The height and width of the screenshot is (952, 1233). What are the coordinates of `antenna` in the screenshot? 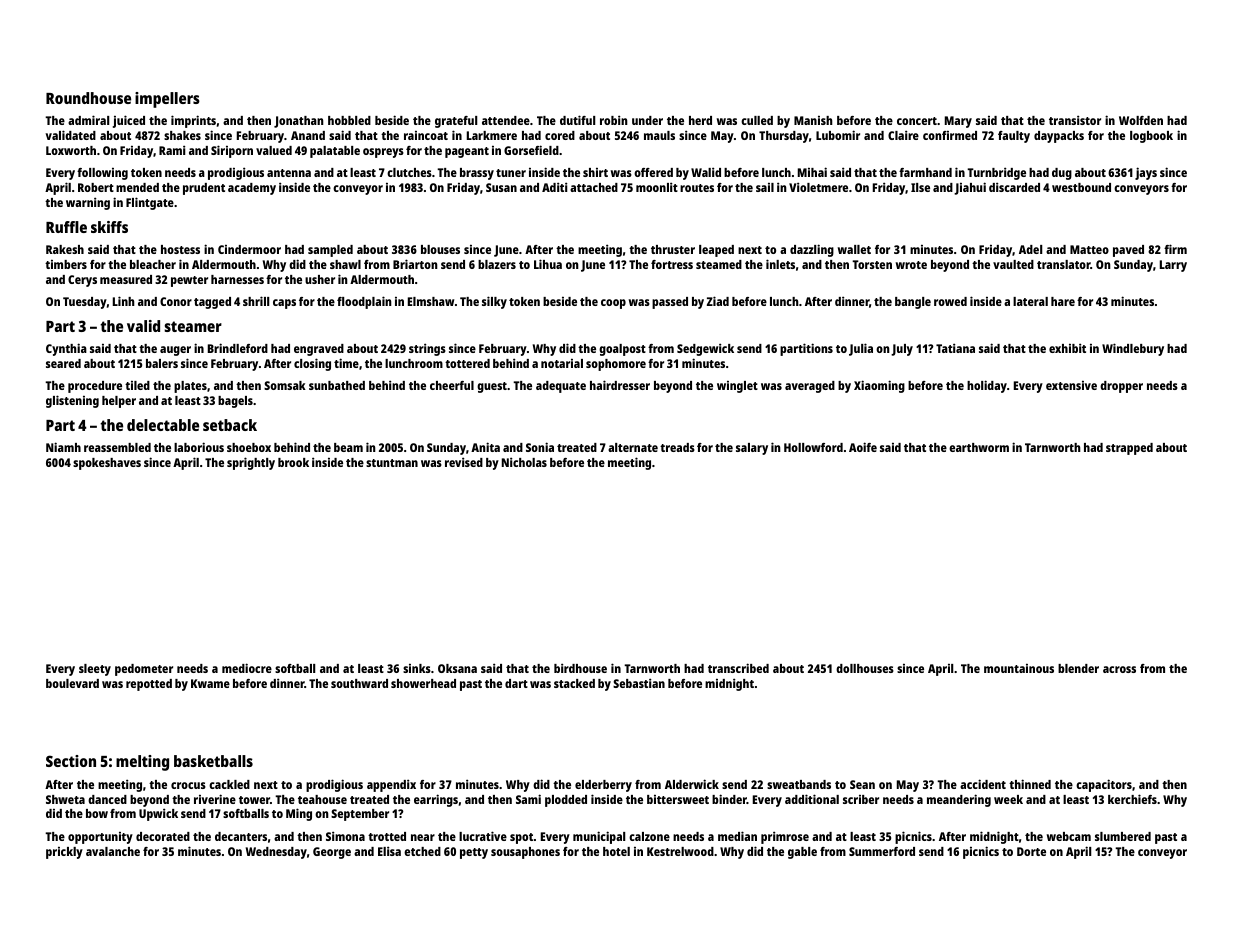 It's located at (289, 173).
